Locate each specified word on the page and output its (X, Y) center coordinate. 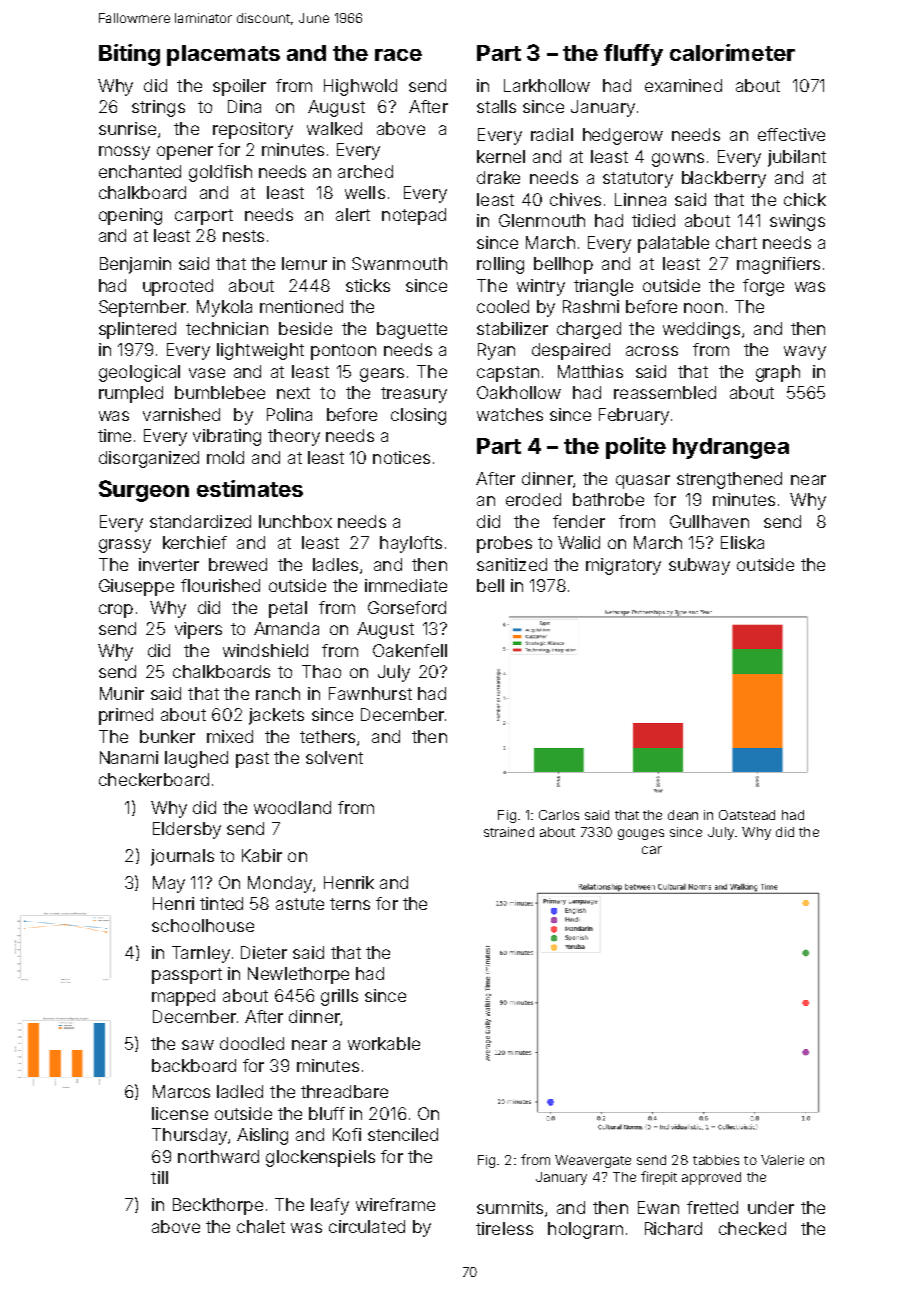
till (159, 1177)
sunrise (127, 128)
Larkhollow (547, 85)
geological (139, 373)
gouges (641, 834)
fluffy (633, 55)
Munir (122, 693)
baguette (412, 330)
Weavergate (593, 1161)
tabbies (716, 1160)
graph (778, 373)
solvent (334, 757)
